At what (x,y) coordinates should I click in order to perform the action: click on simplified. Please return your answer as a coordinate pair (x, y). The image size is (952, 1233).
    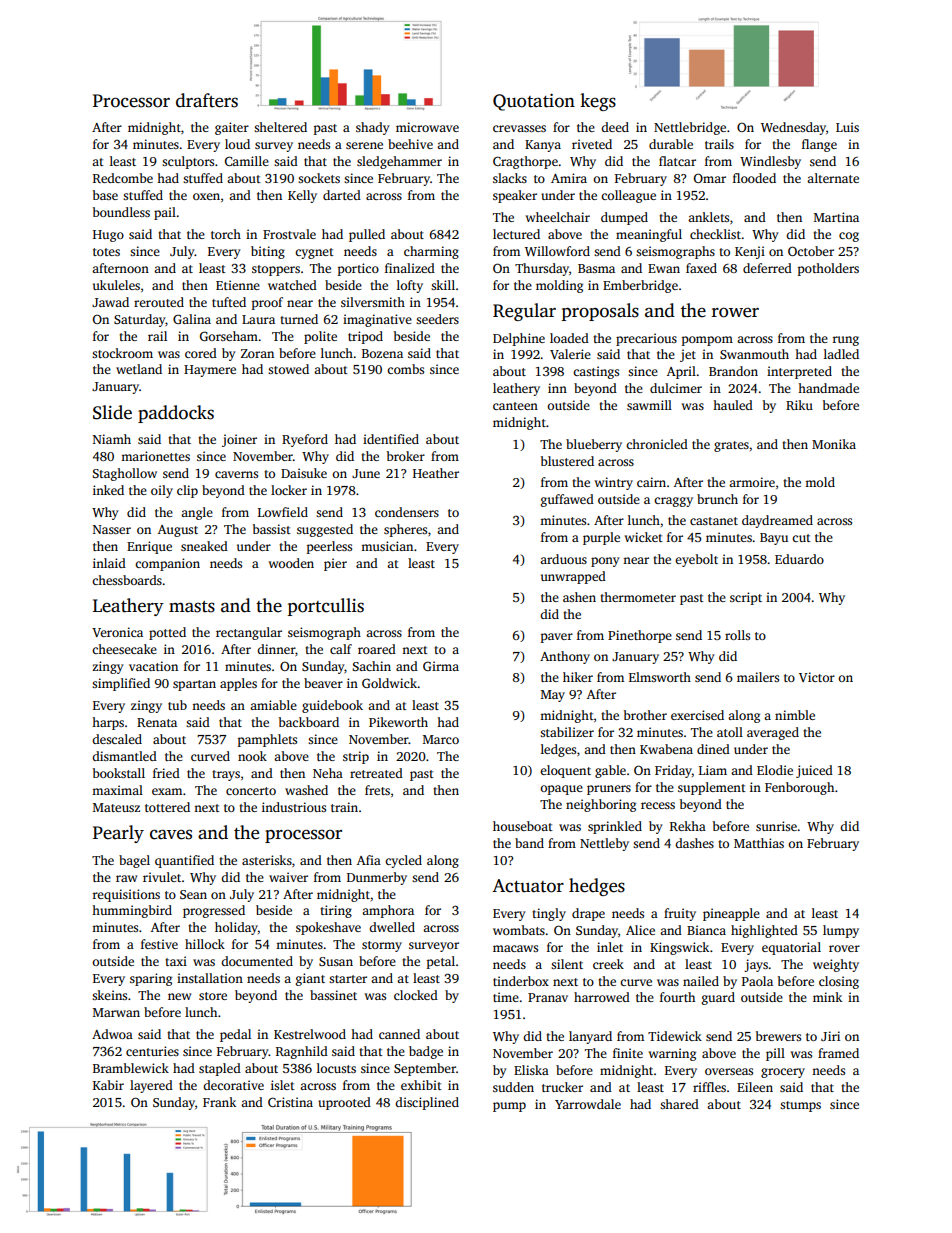
    Looking at the image, I should click on (121, 684).
